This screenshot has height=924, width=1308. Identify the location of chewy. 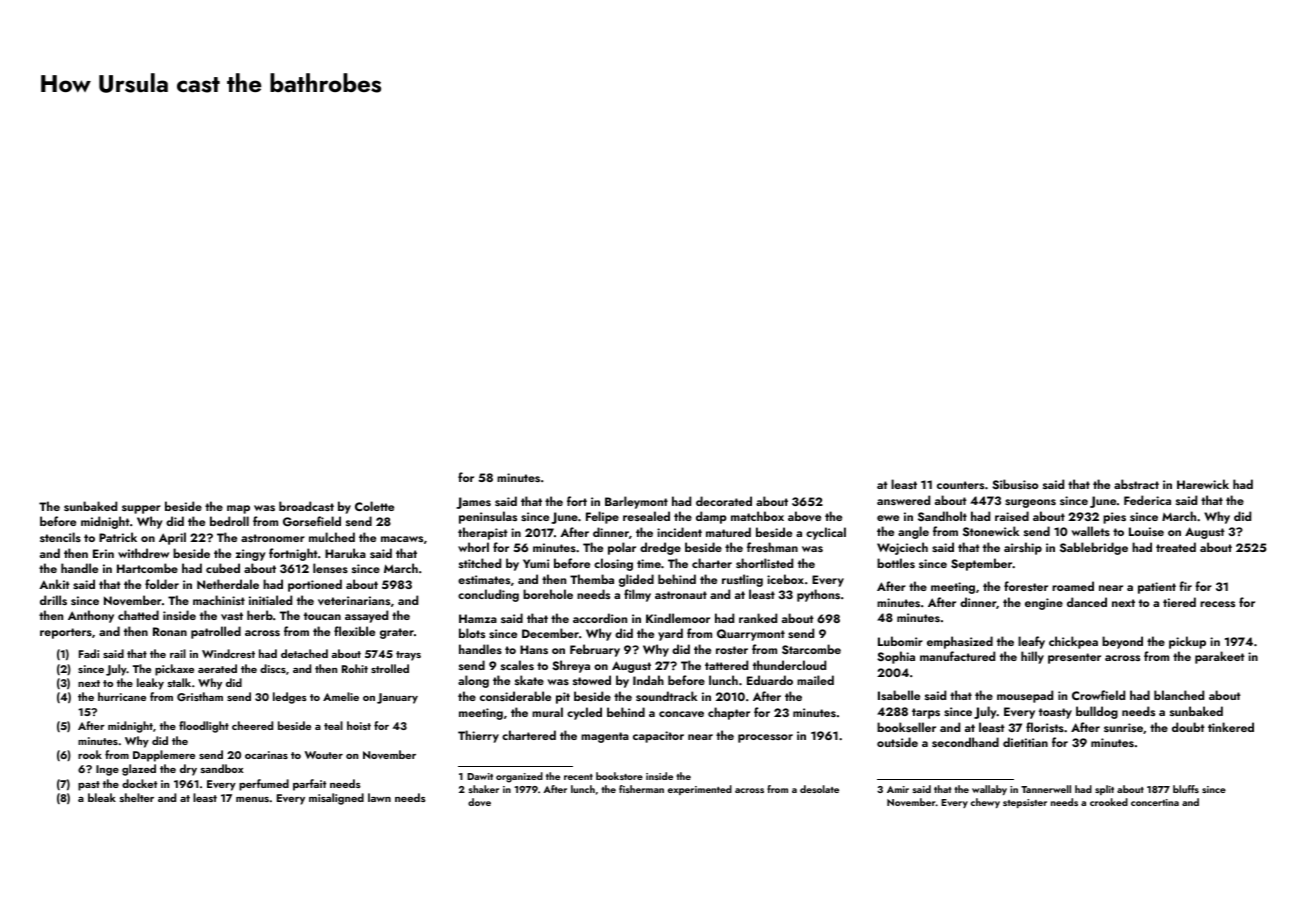
(985, 803).
